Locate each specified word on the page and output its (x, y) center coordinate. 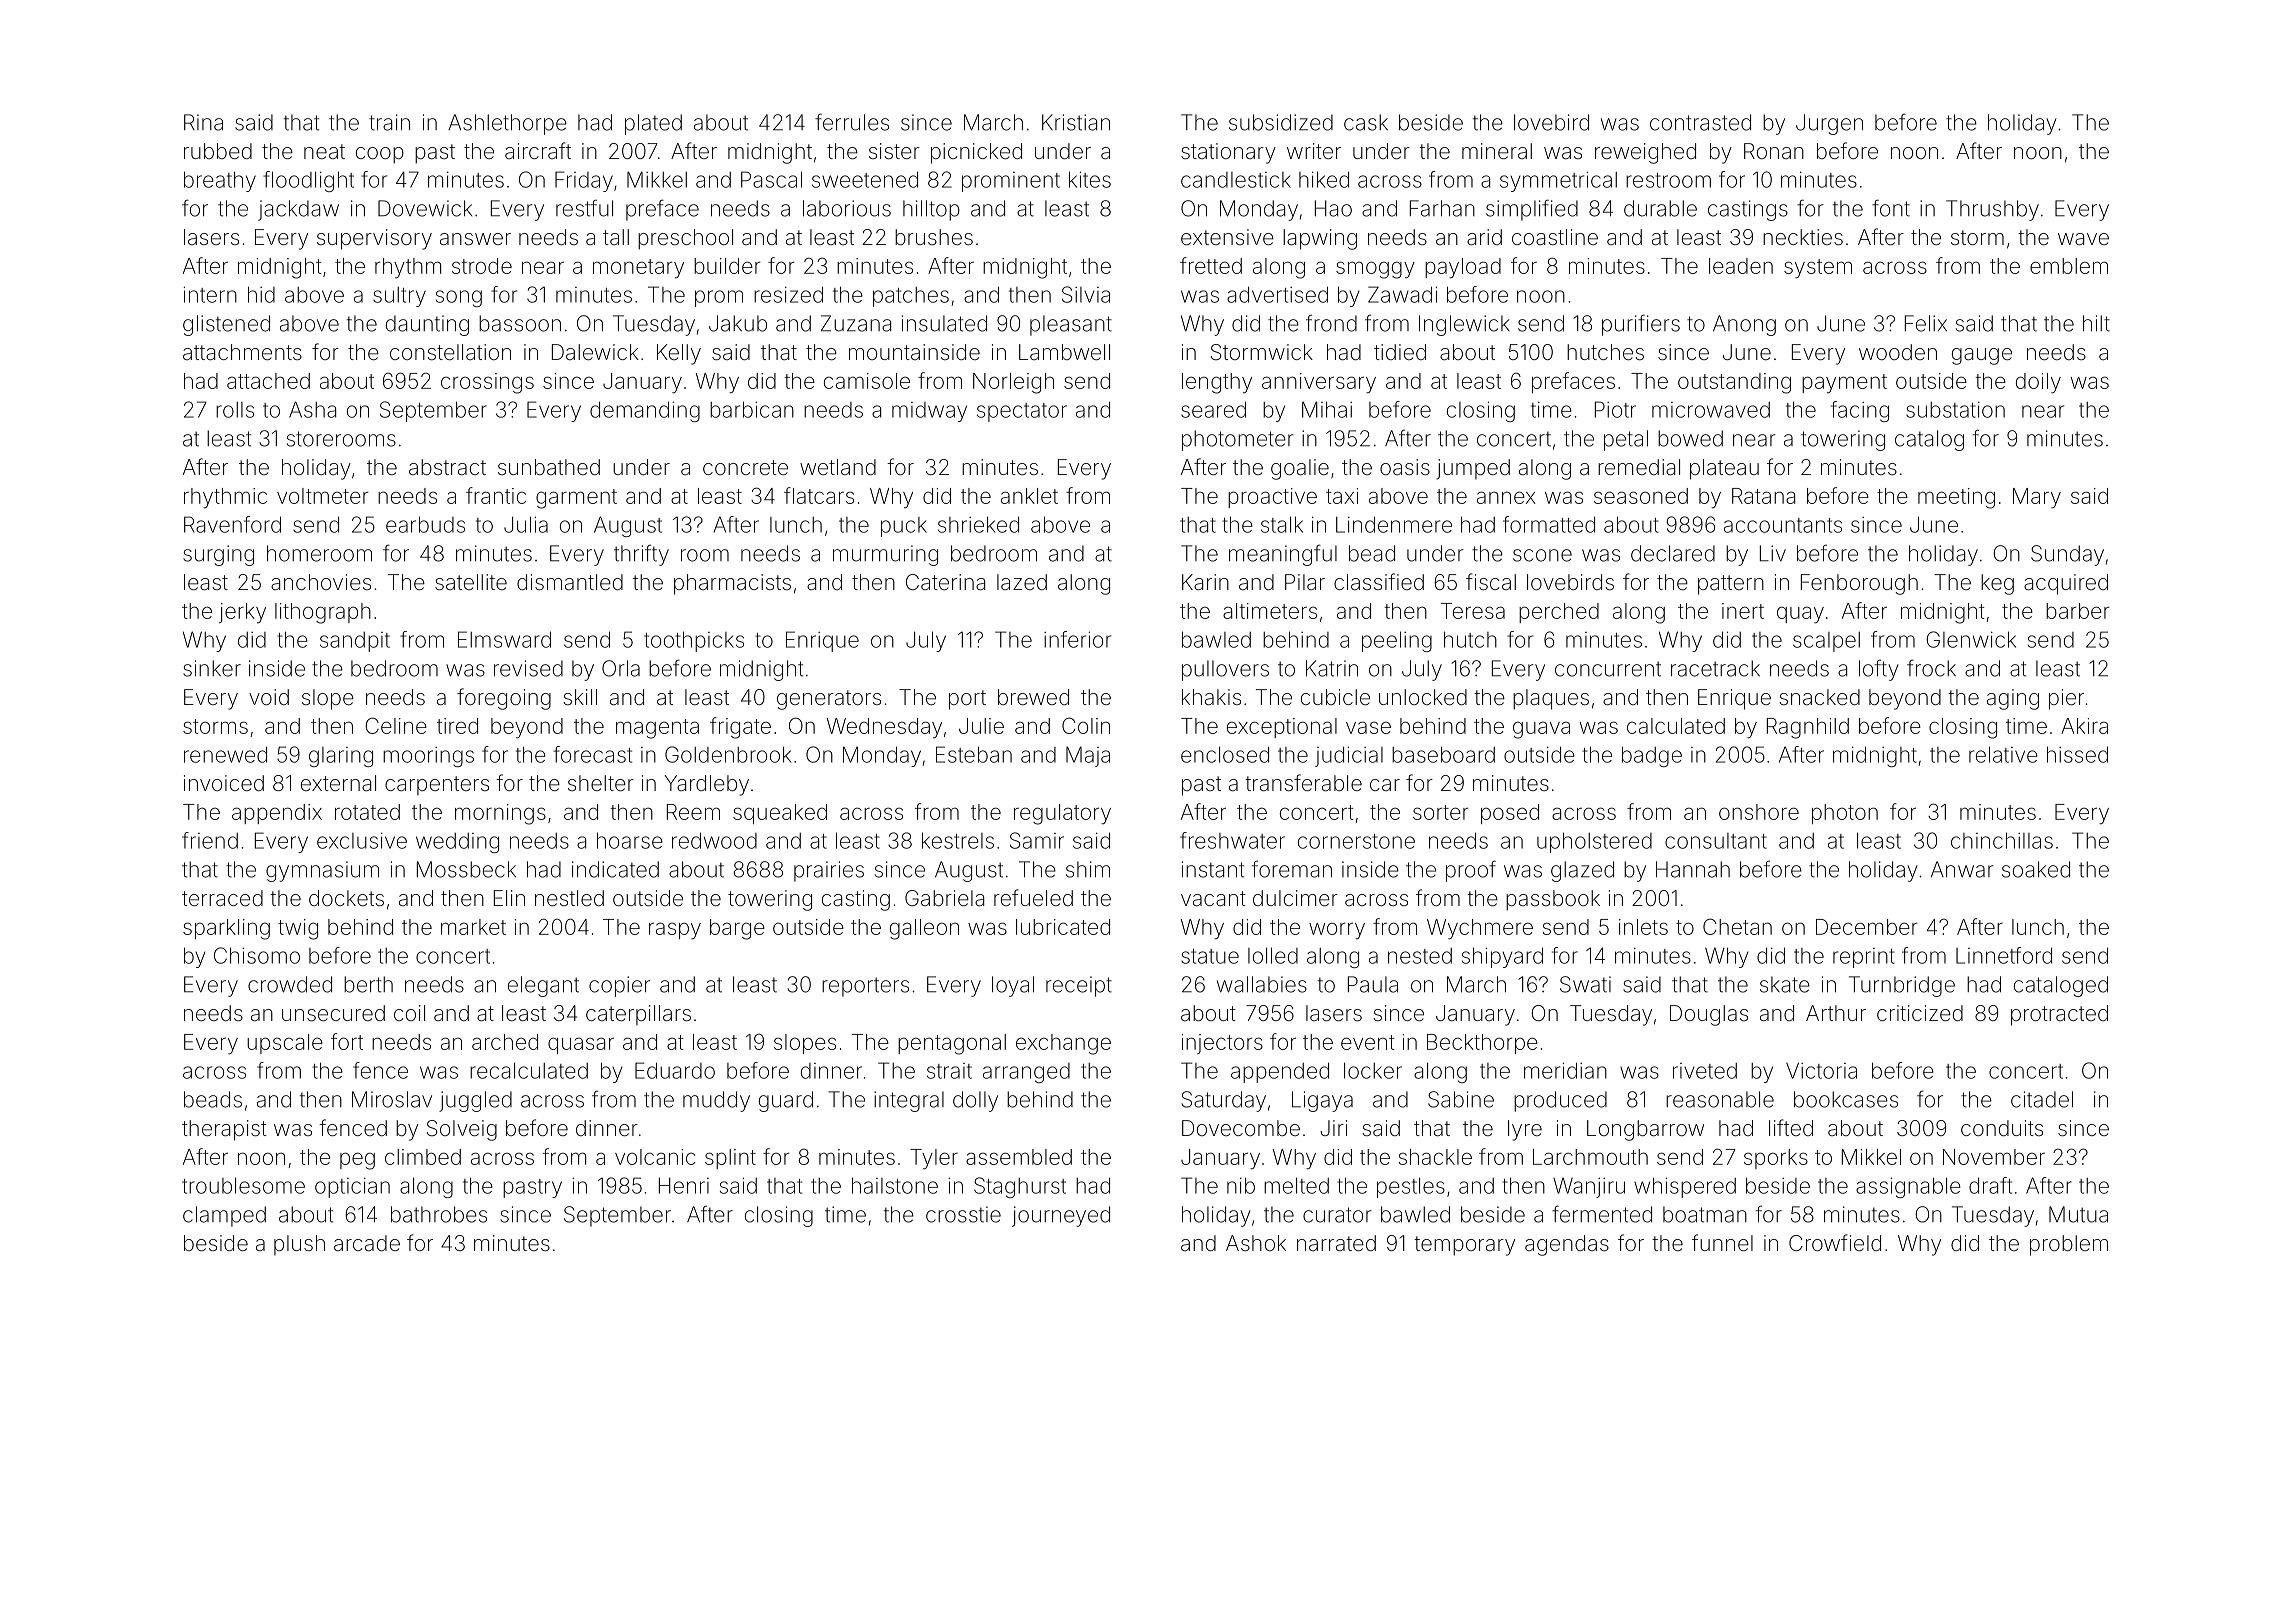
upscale (285, 1044)
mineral (1497, 151)
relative (2003, 754)
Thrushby (1992, 210)
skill (580, 697)
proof (1471, 871)
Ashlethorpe (507, 124)
